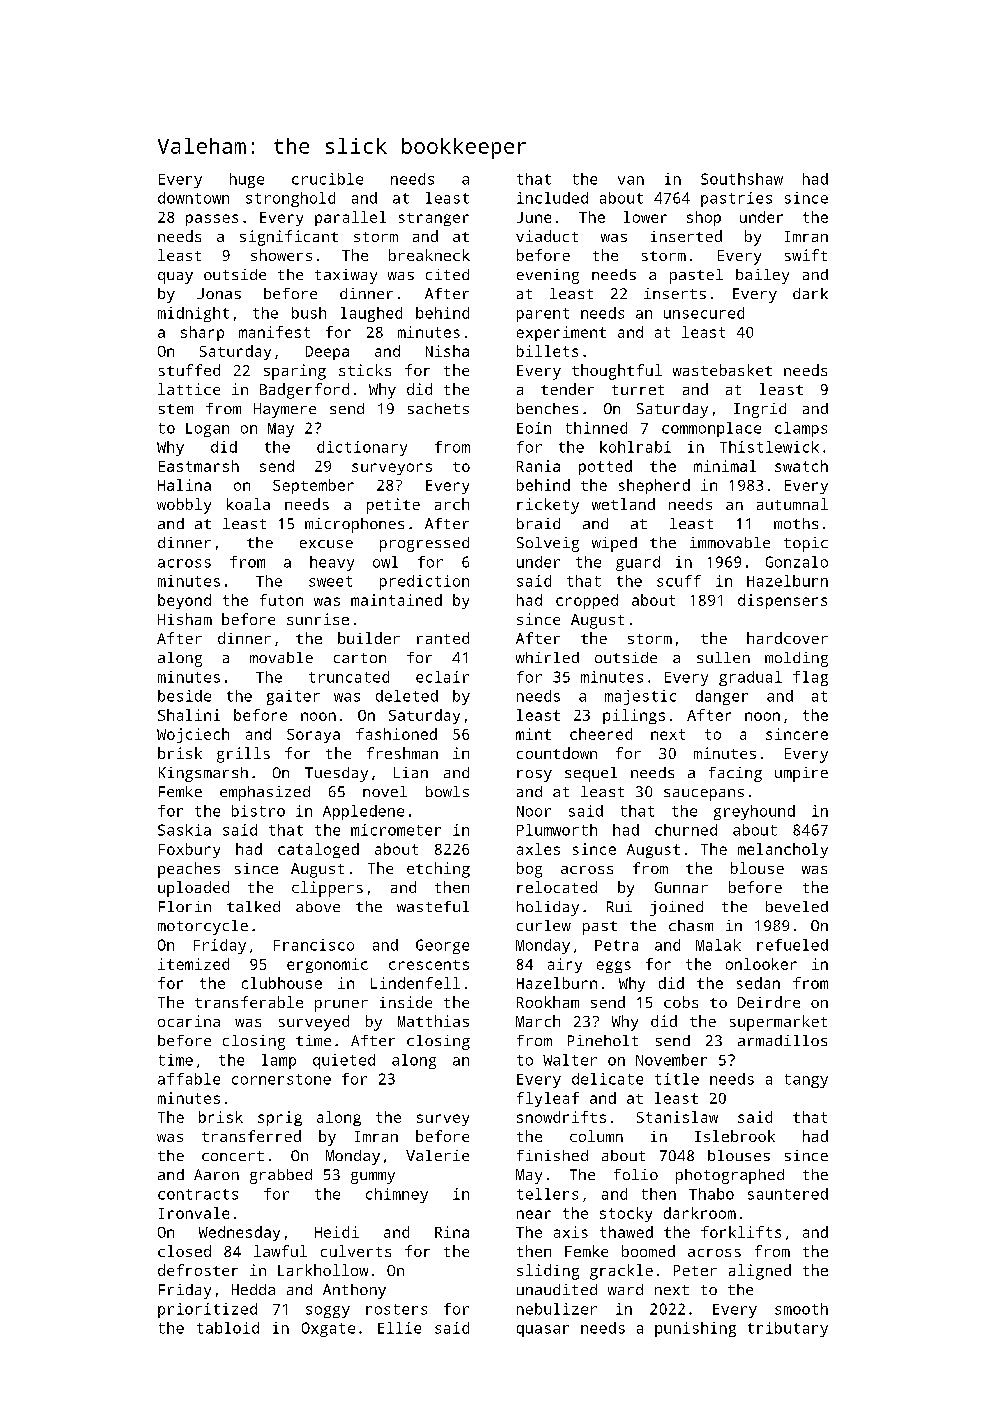  I want to click on futon, so click(281, 600).
